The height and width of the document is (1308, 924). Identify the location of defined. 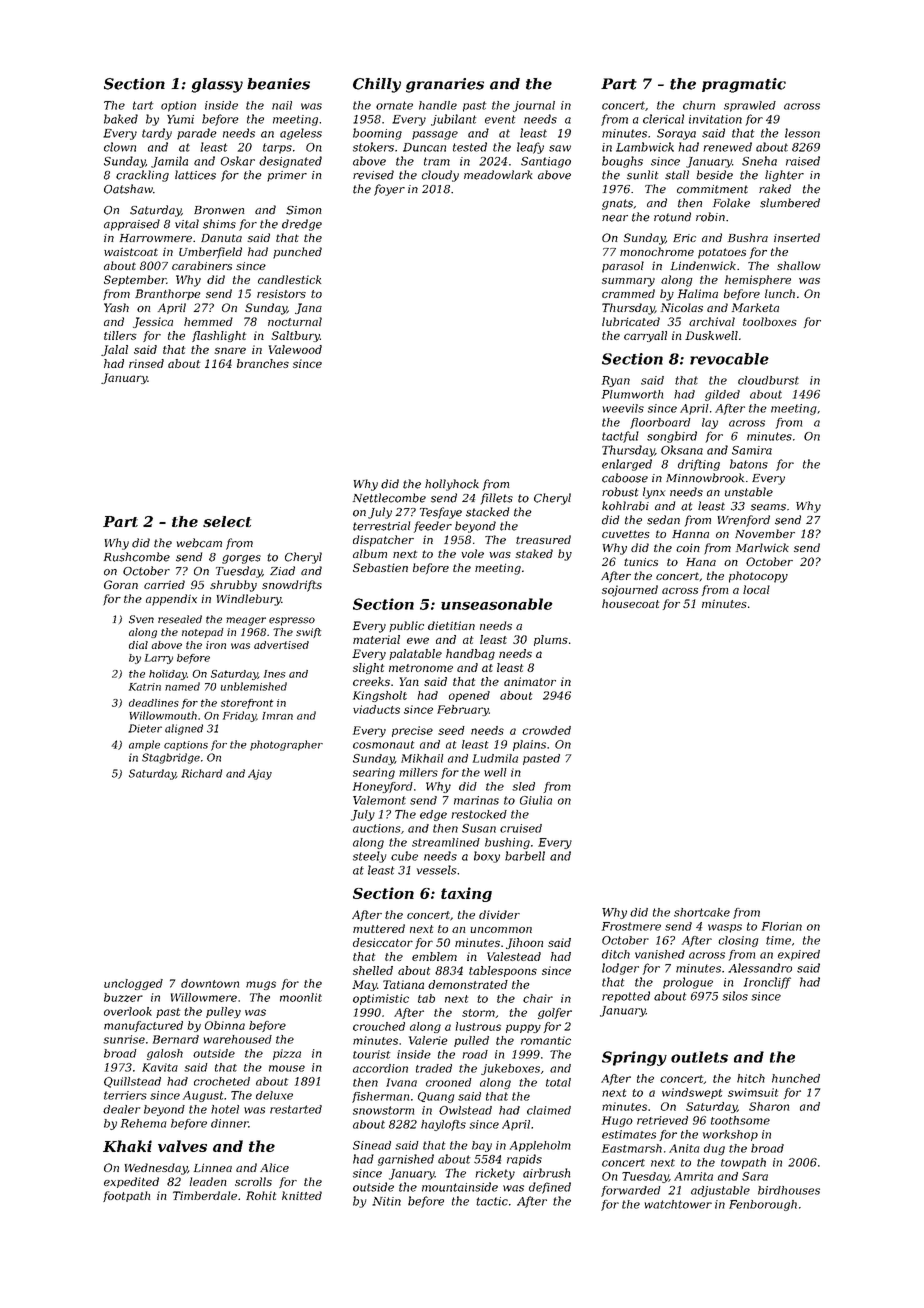
(550, 1188).
